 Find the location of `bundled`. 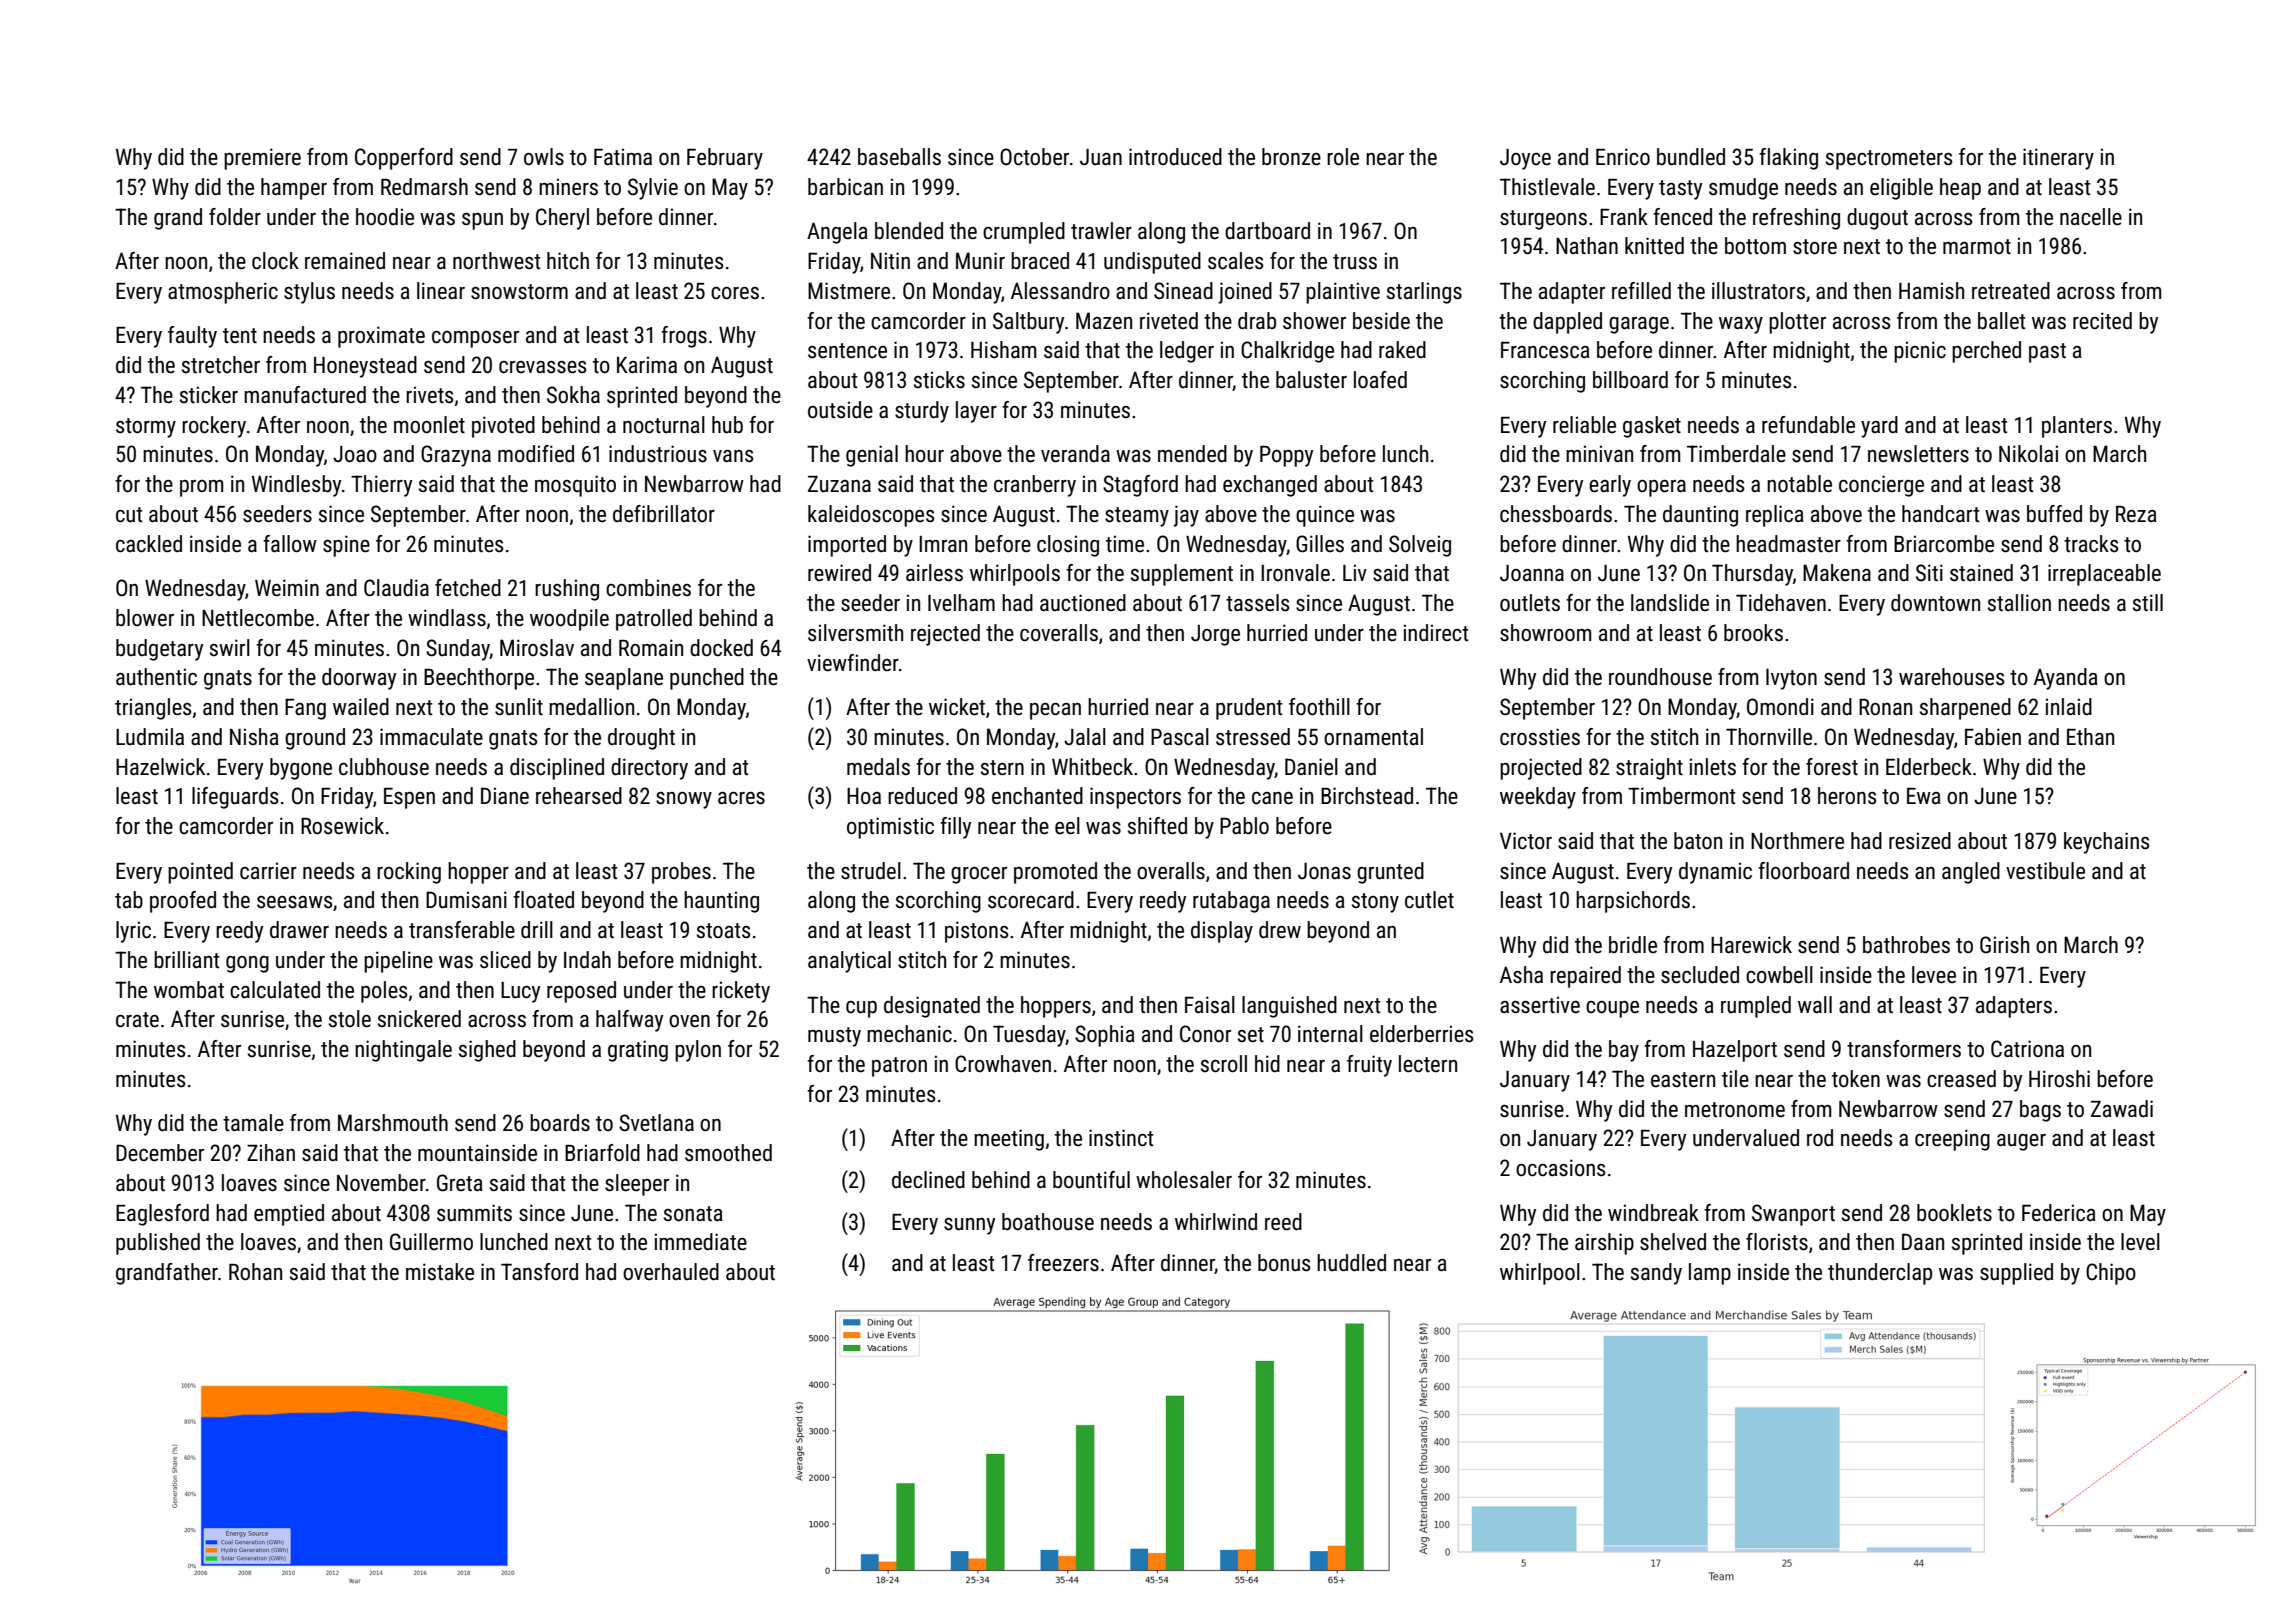

bundled is located at coordinates (1691, 157).
